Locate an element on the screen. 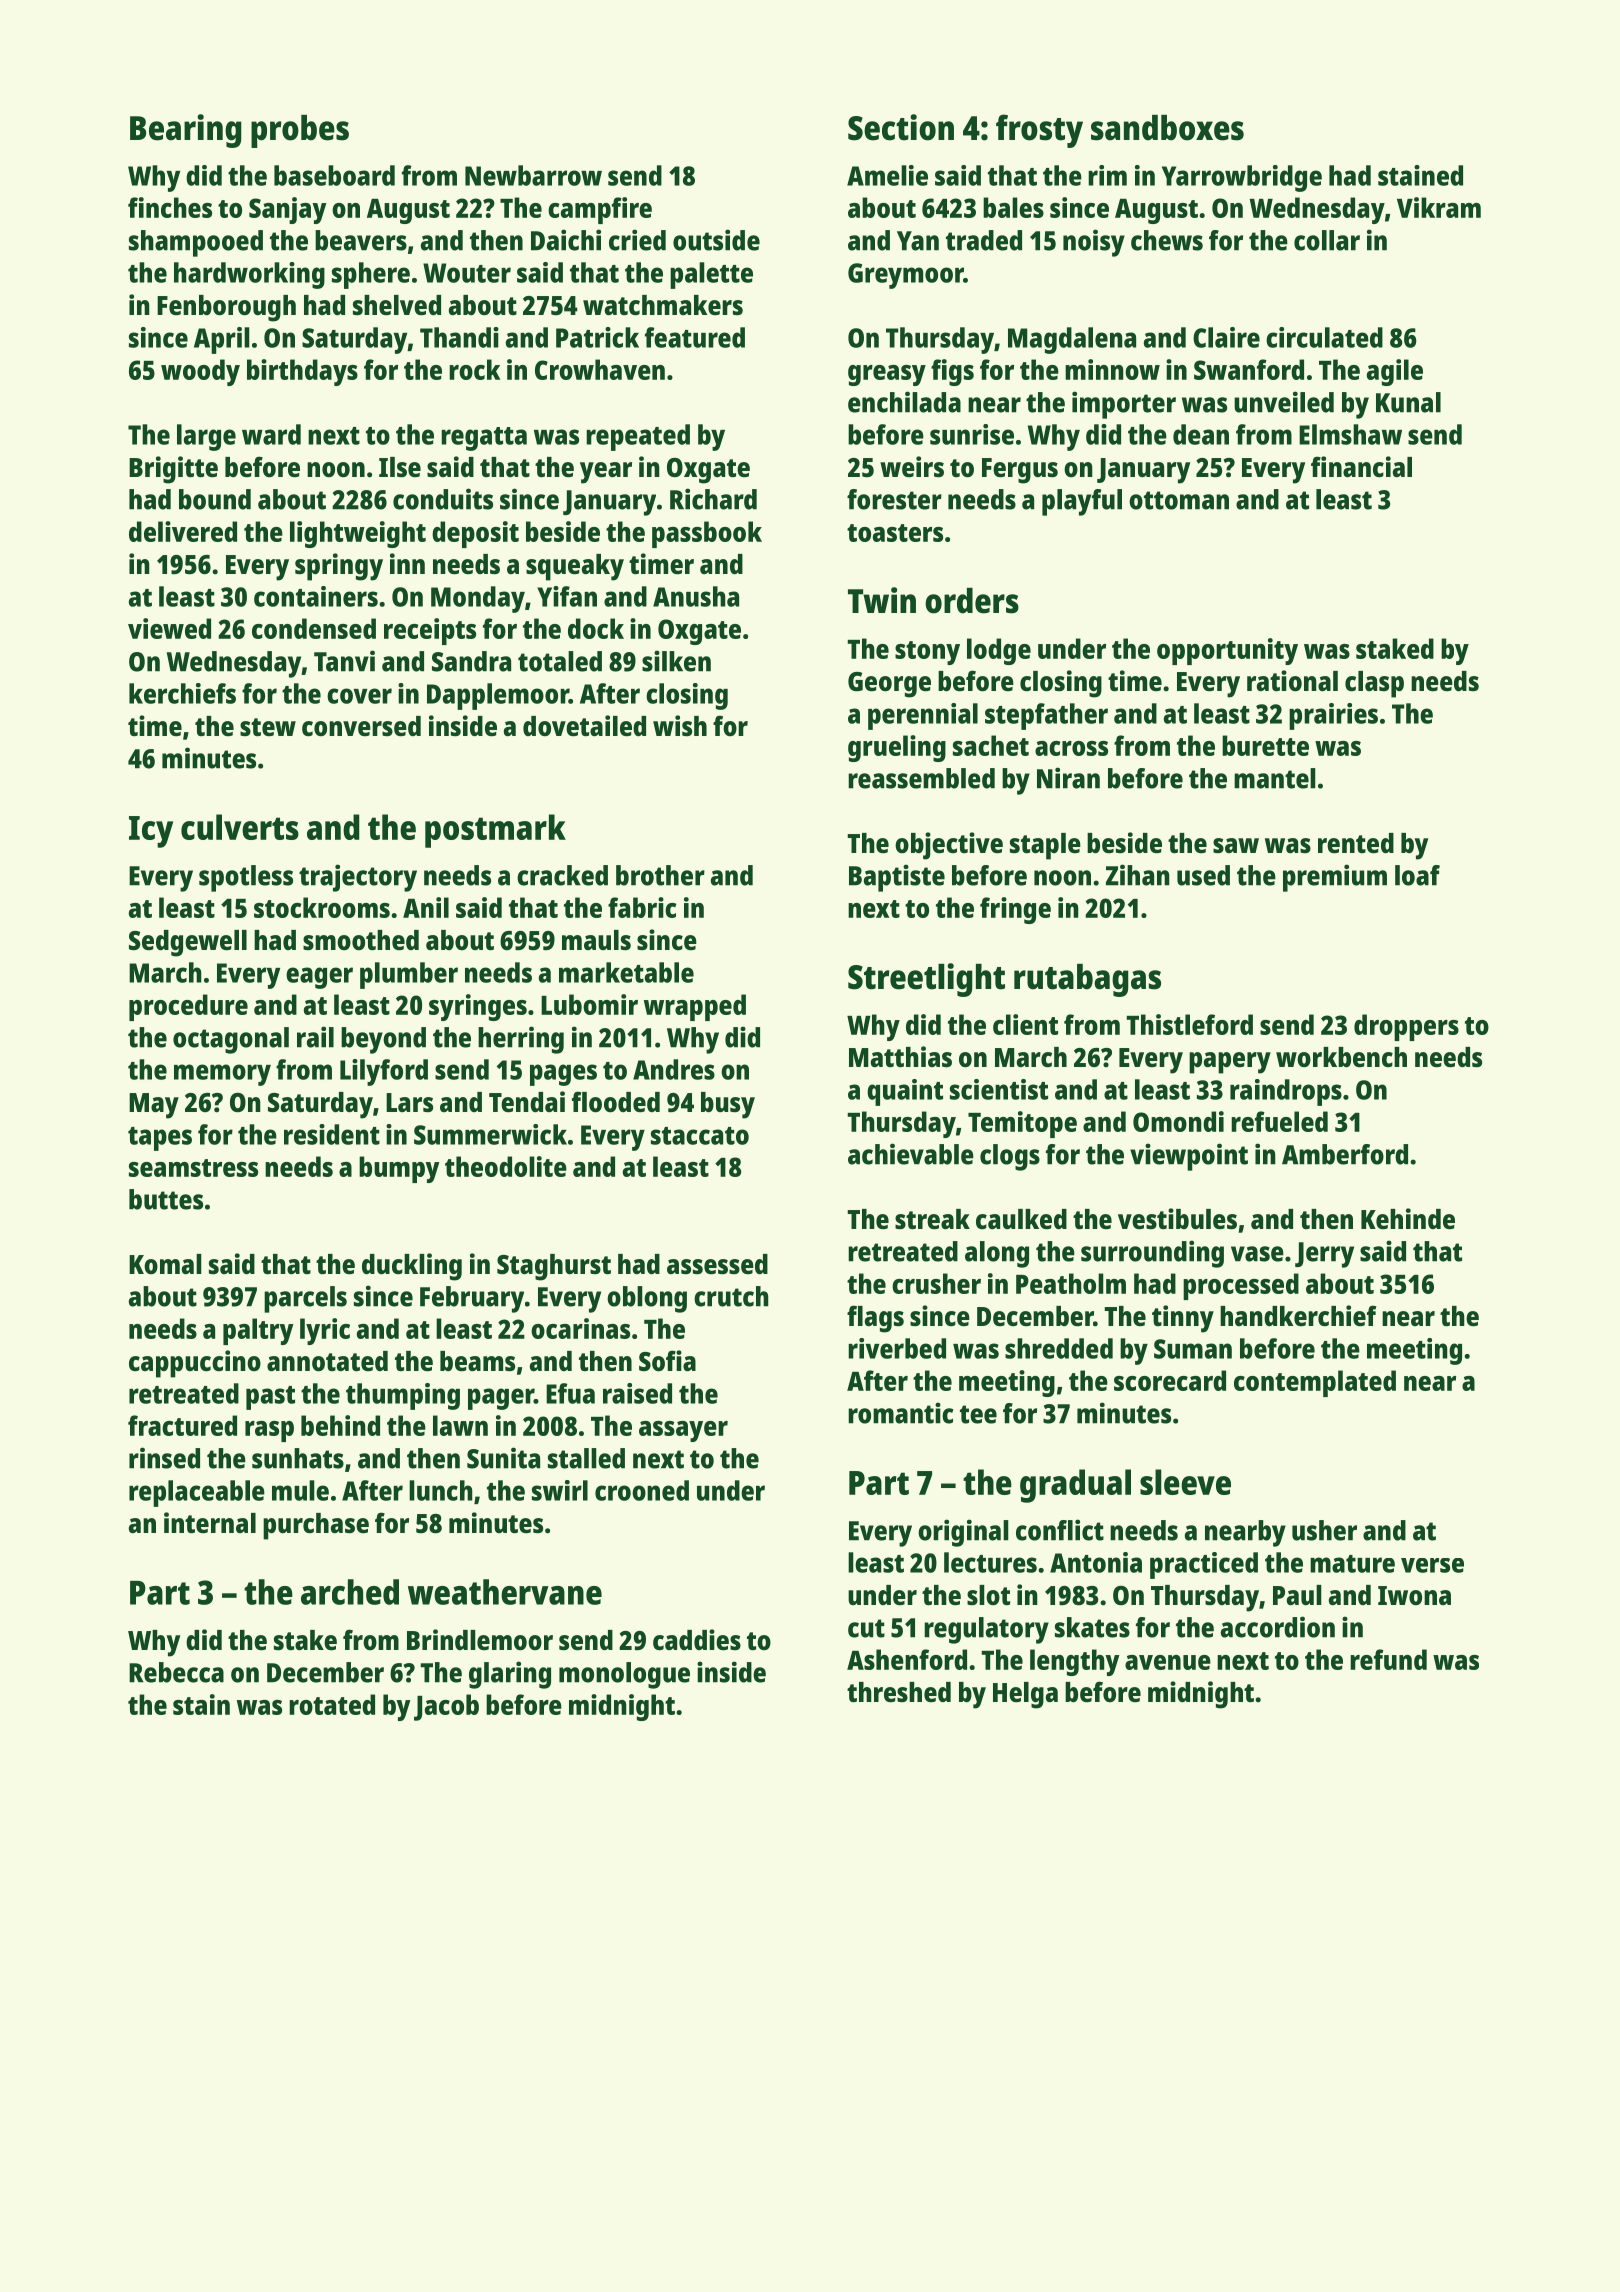 Image resolution: width=1620 pixels, height=2292 pixels. tee is located at coordinates (978, 1414).
